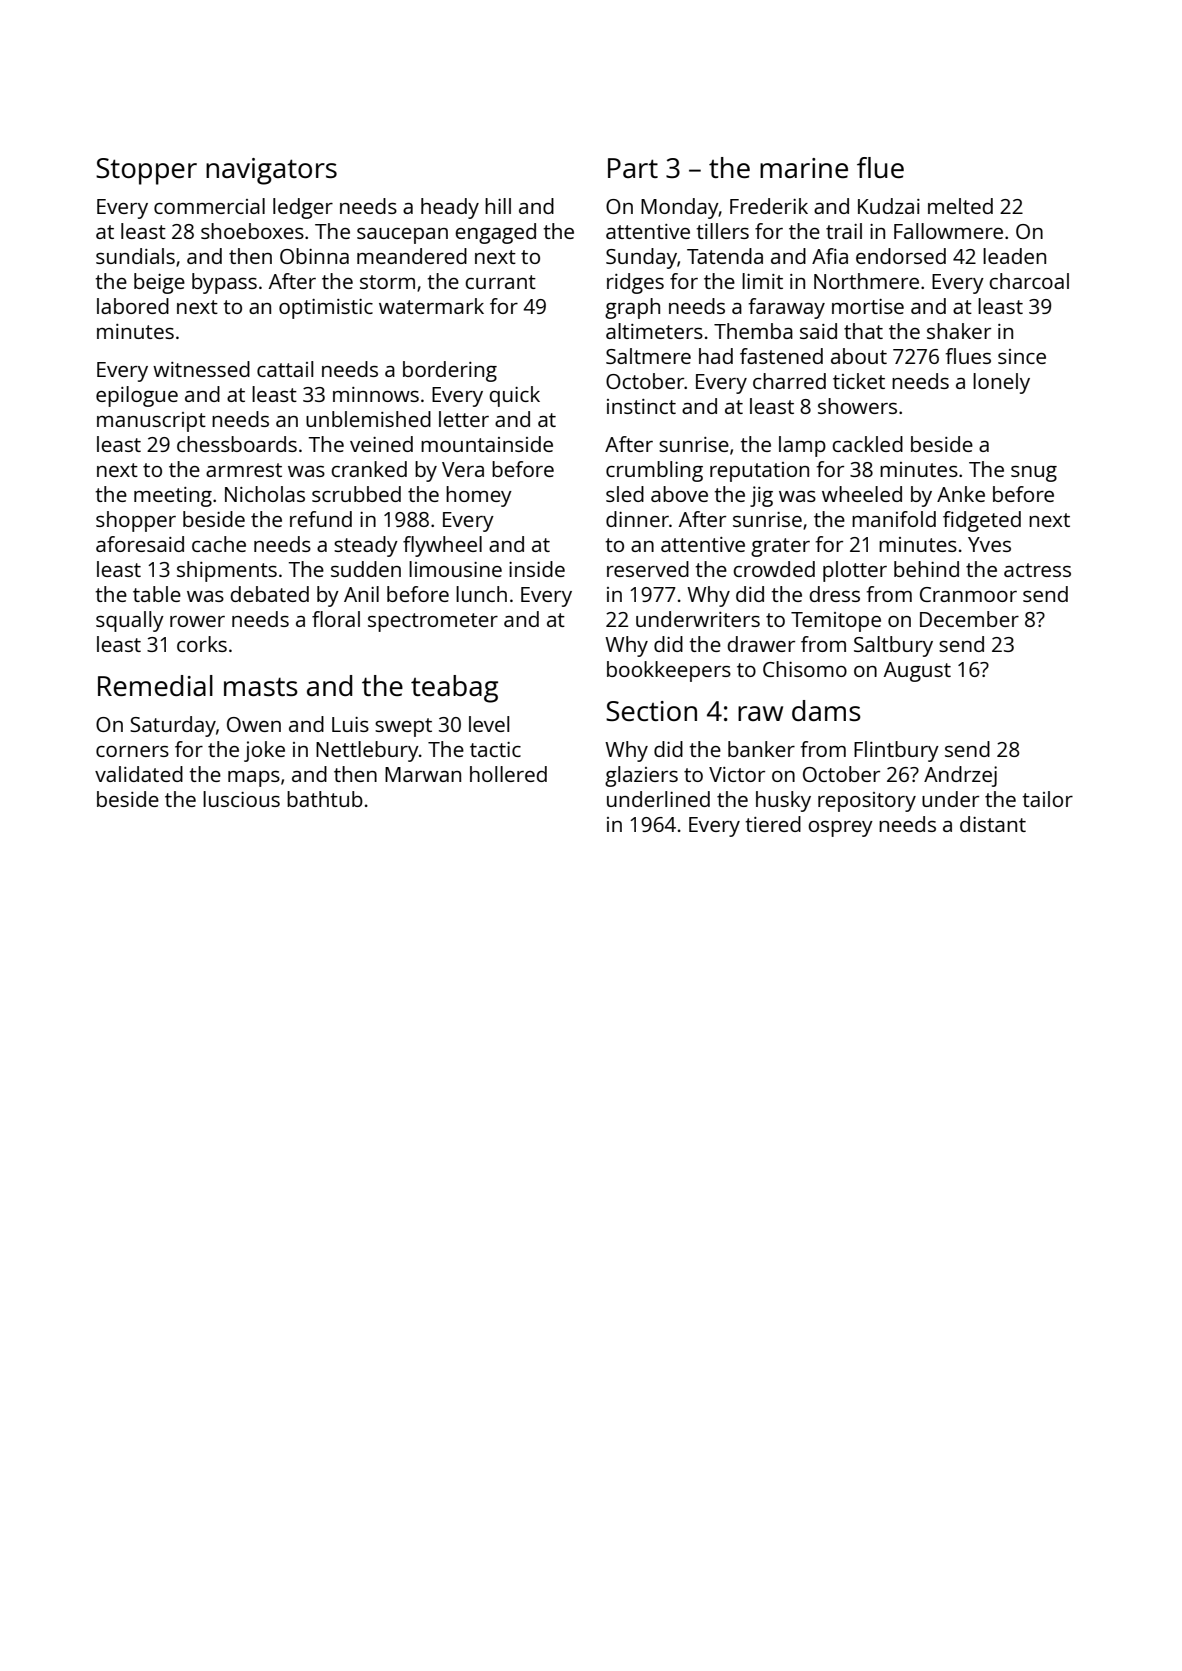 This page has width=1182, height=1671. I want to click on sundials, so click(135, 256).
